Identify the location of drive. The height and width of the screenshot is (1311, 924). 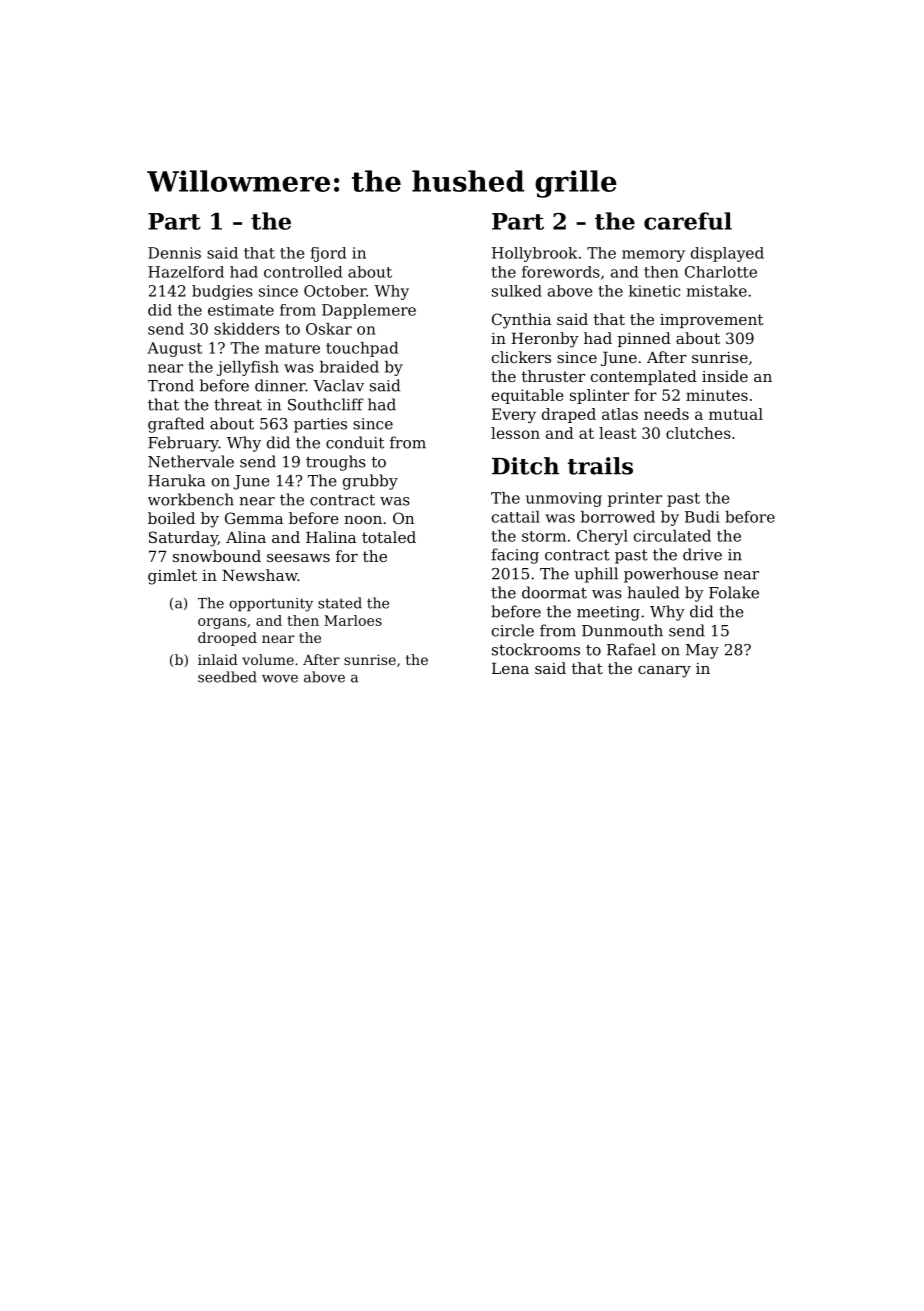
(702, 554).
